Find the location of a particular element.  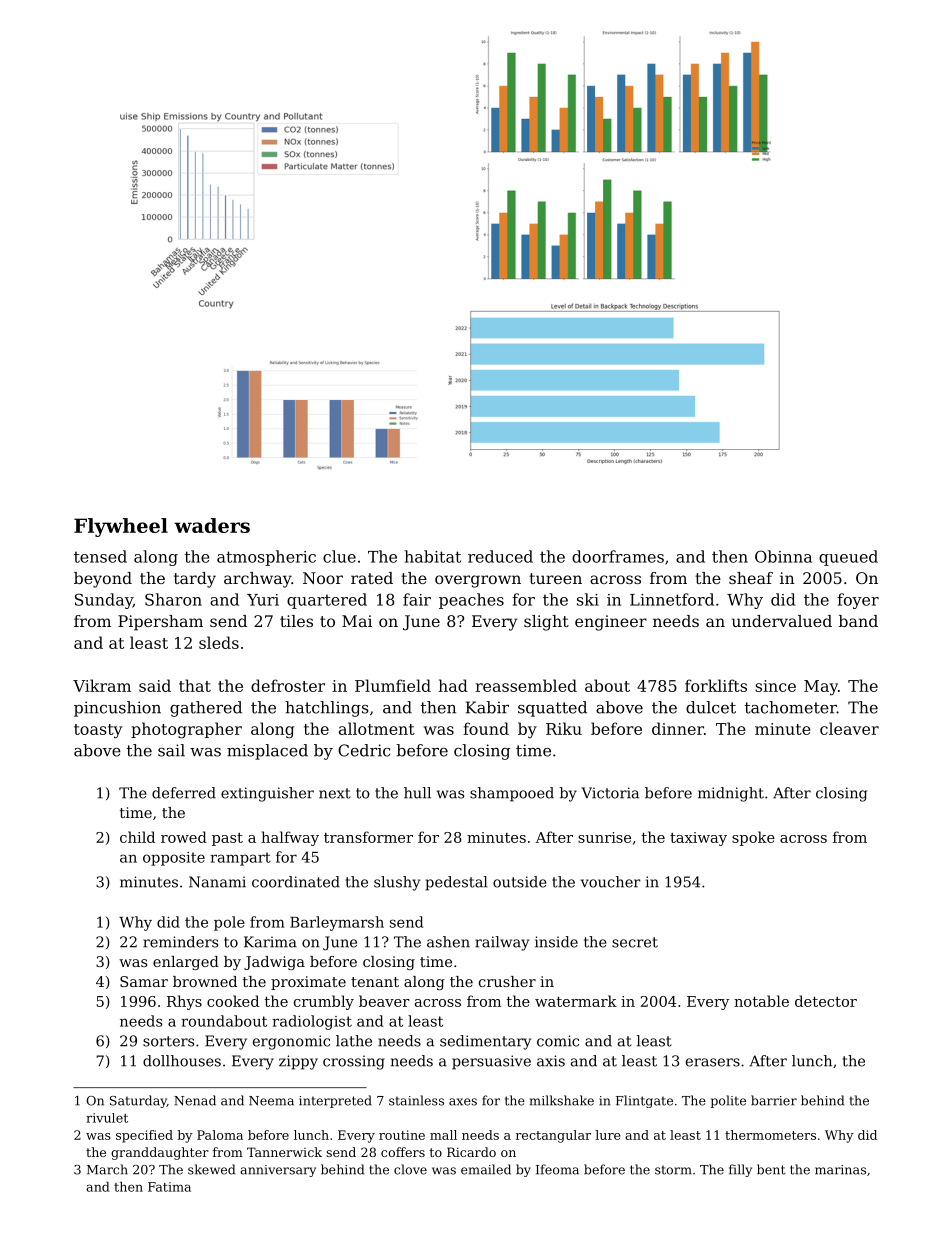

spoke is located at coordinates (753, 838).
